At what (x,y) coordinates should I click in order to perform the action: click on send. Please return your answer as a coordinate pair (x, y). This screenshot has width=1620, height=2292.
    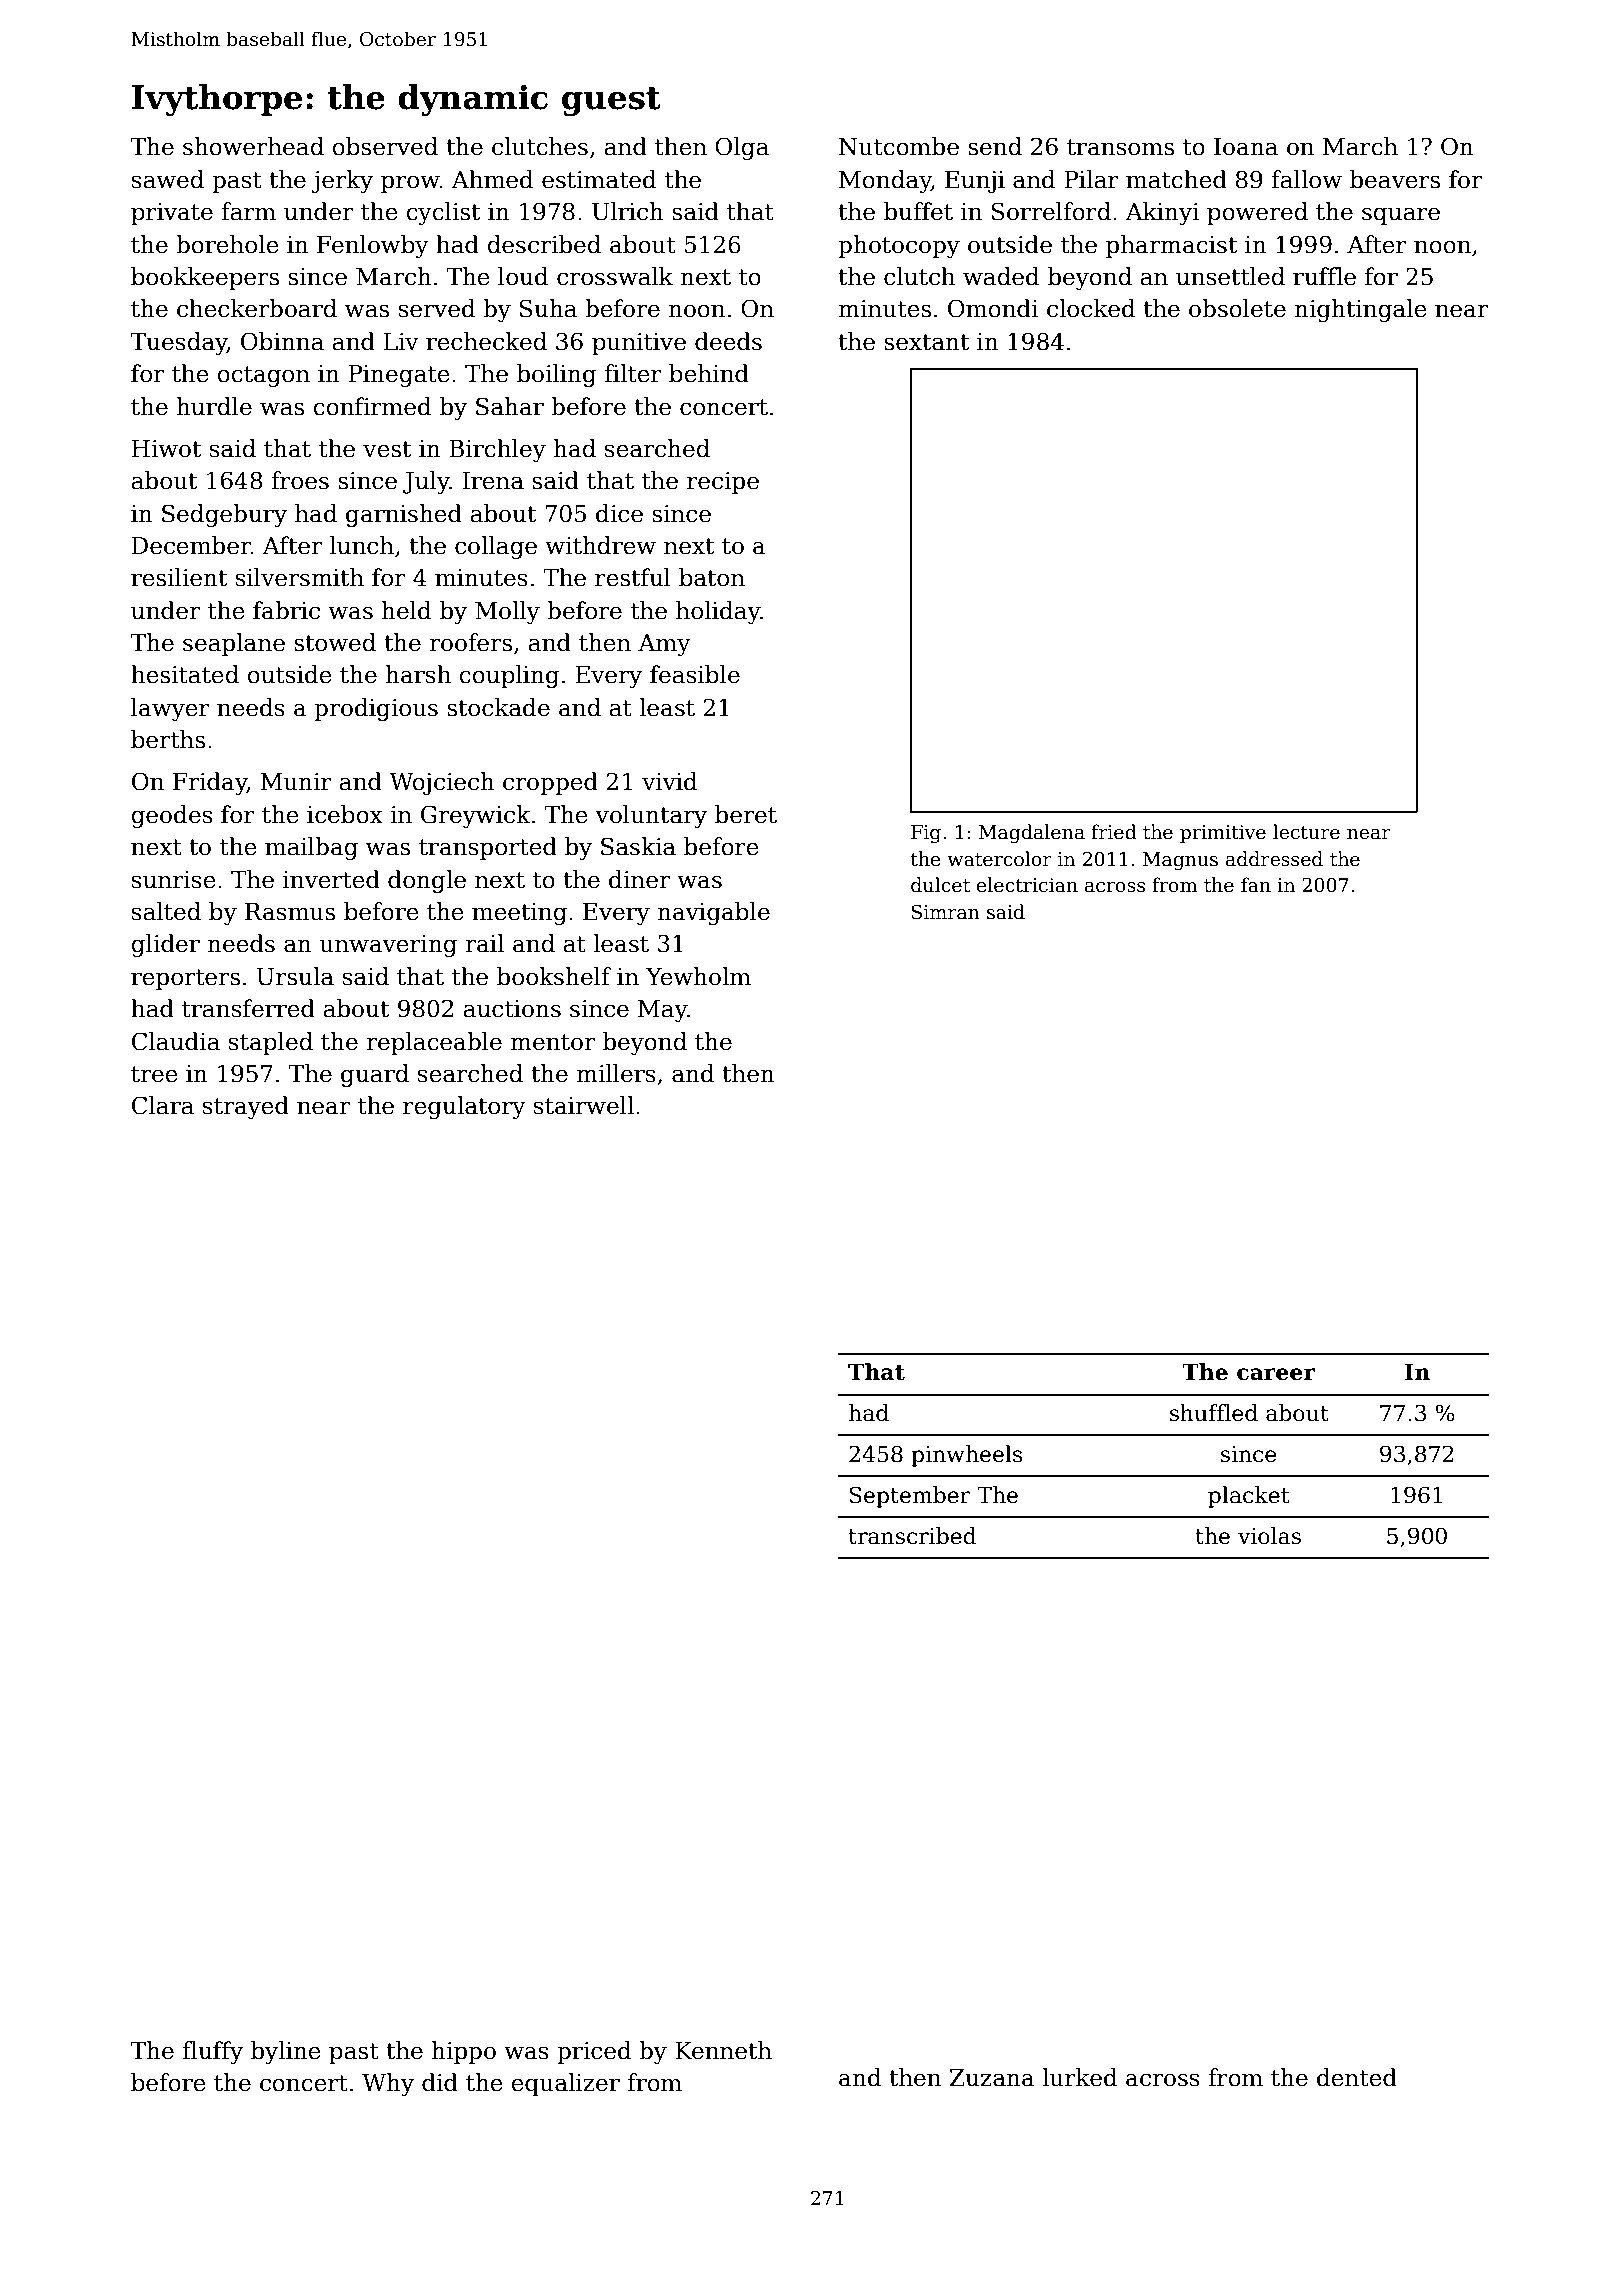
    Looking at the image, I should click on (995, 146).
